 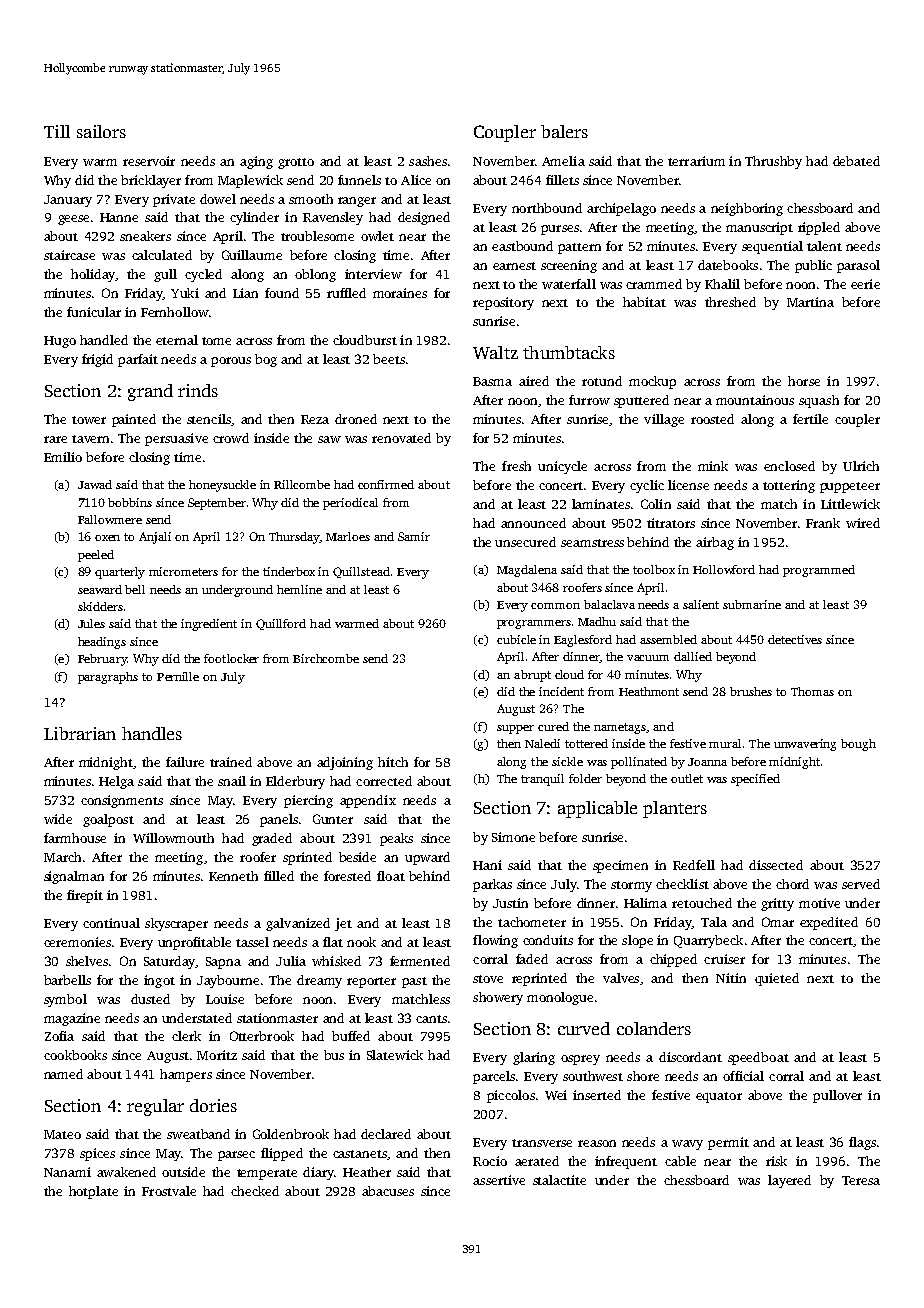 What do you see at coordinates (67, 1172) in the screenshot?
I see `Nanami` at bounding box center [67, 1172].
